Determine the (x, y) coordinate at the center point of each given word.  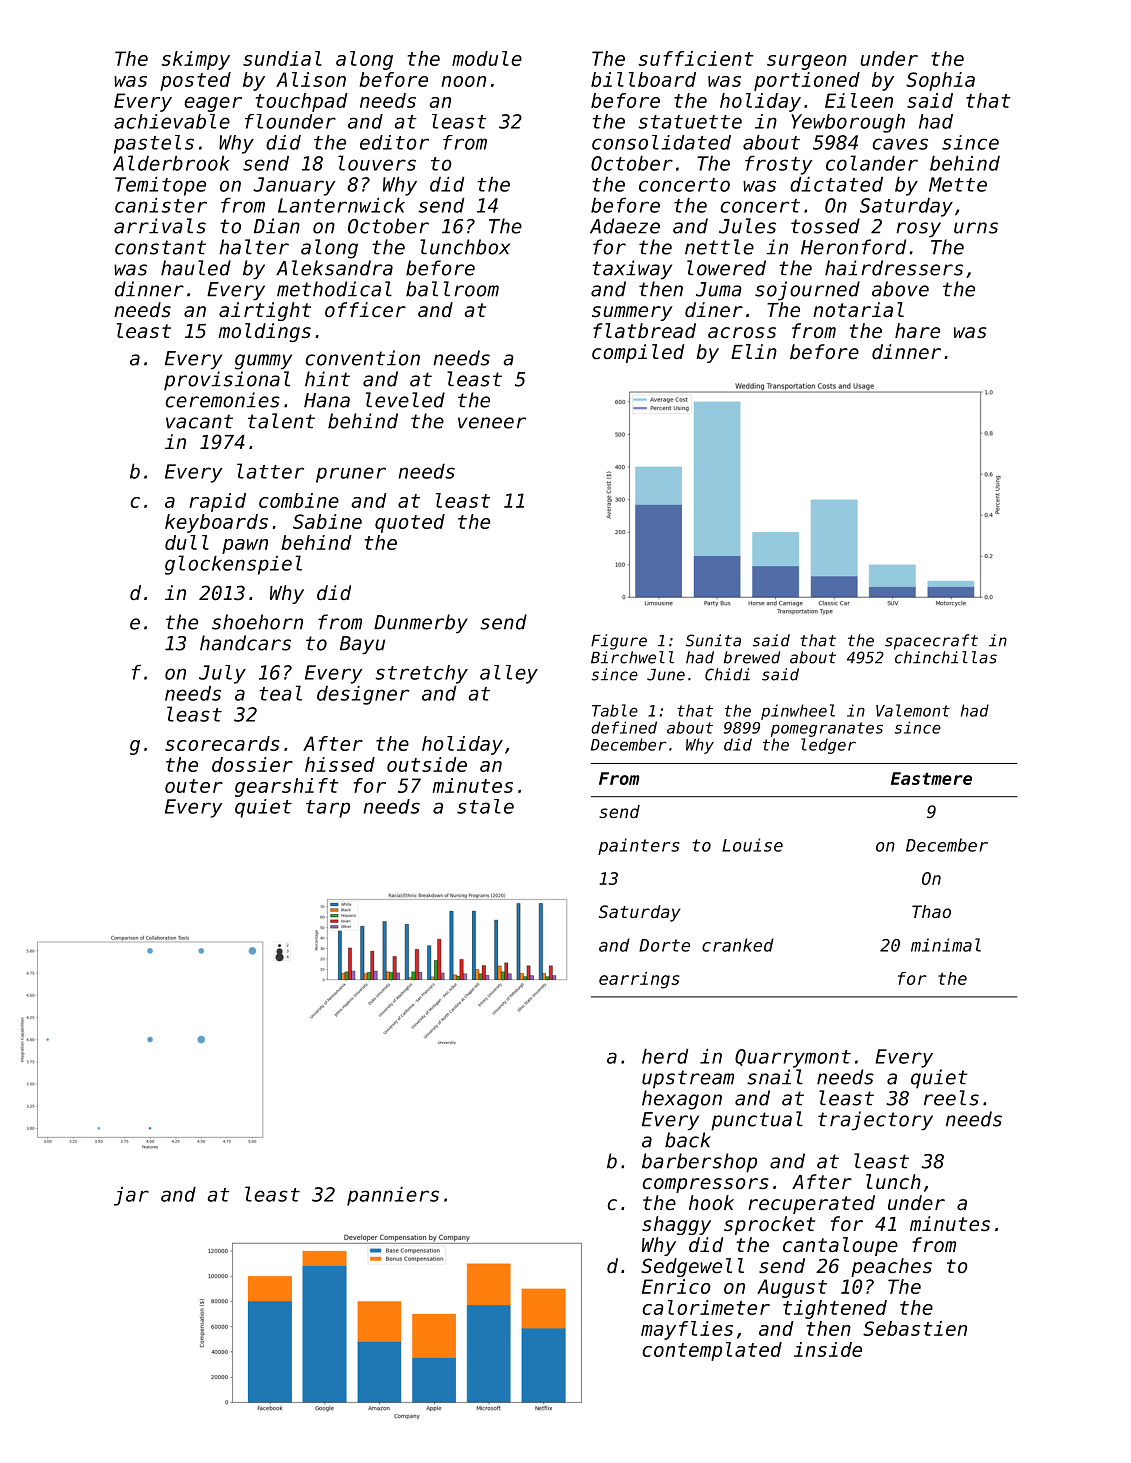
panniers (393, 1196)
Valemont (913, 710)
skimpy (196, 60)
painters (639, 846)
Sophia (940, 81)
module (487, 58)
